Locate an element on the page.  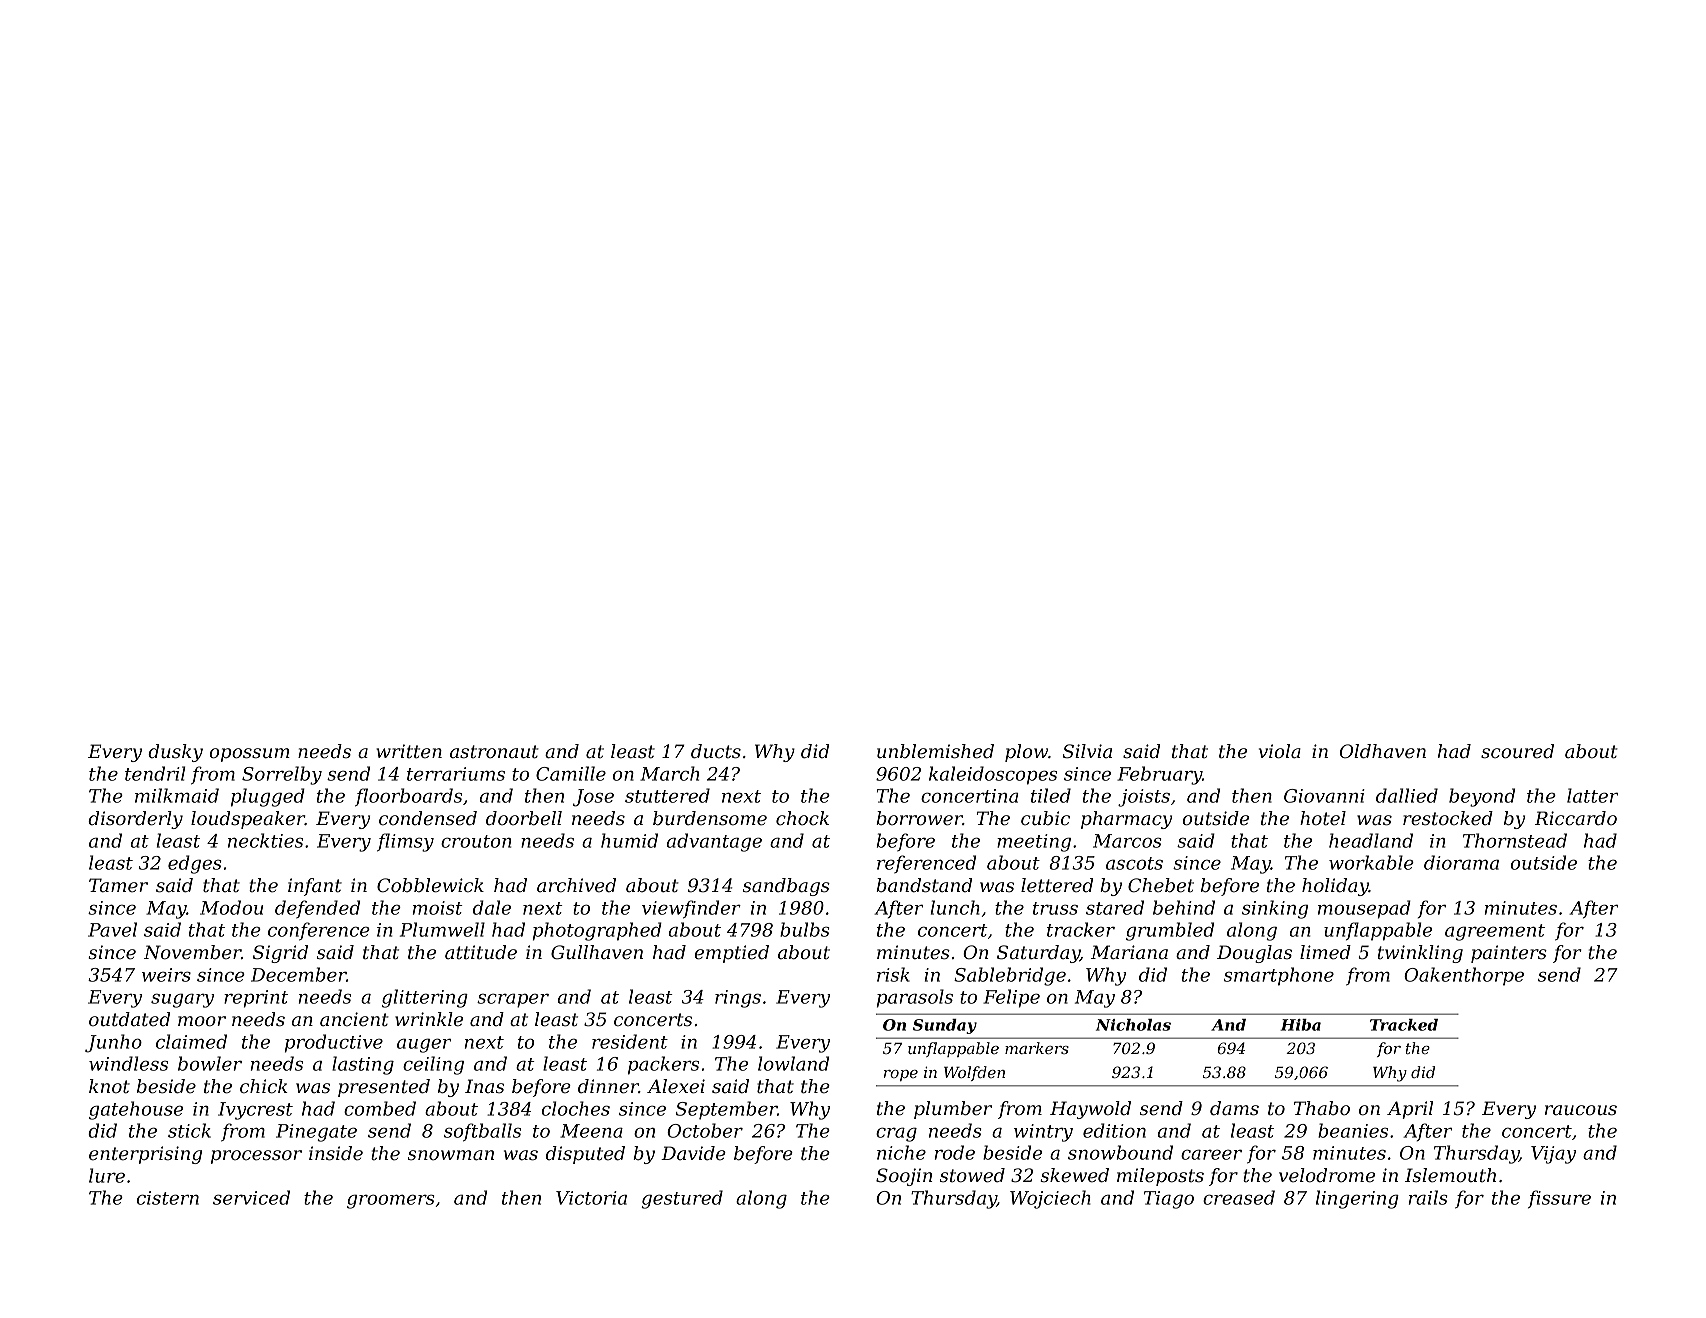
April is located at coordinates (1410, 1110).
